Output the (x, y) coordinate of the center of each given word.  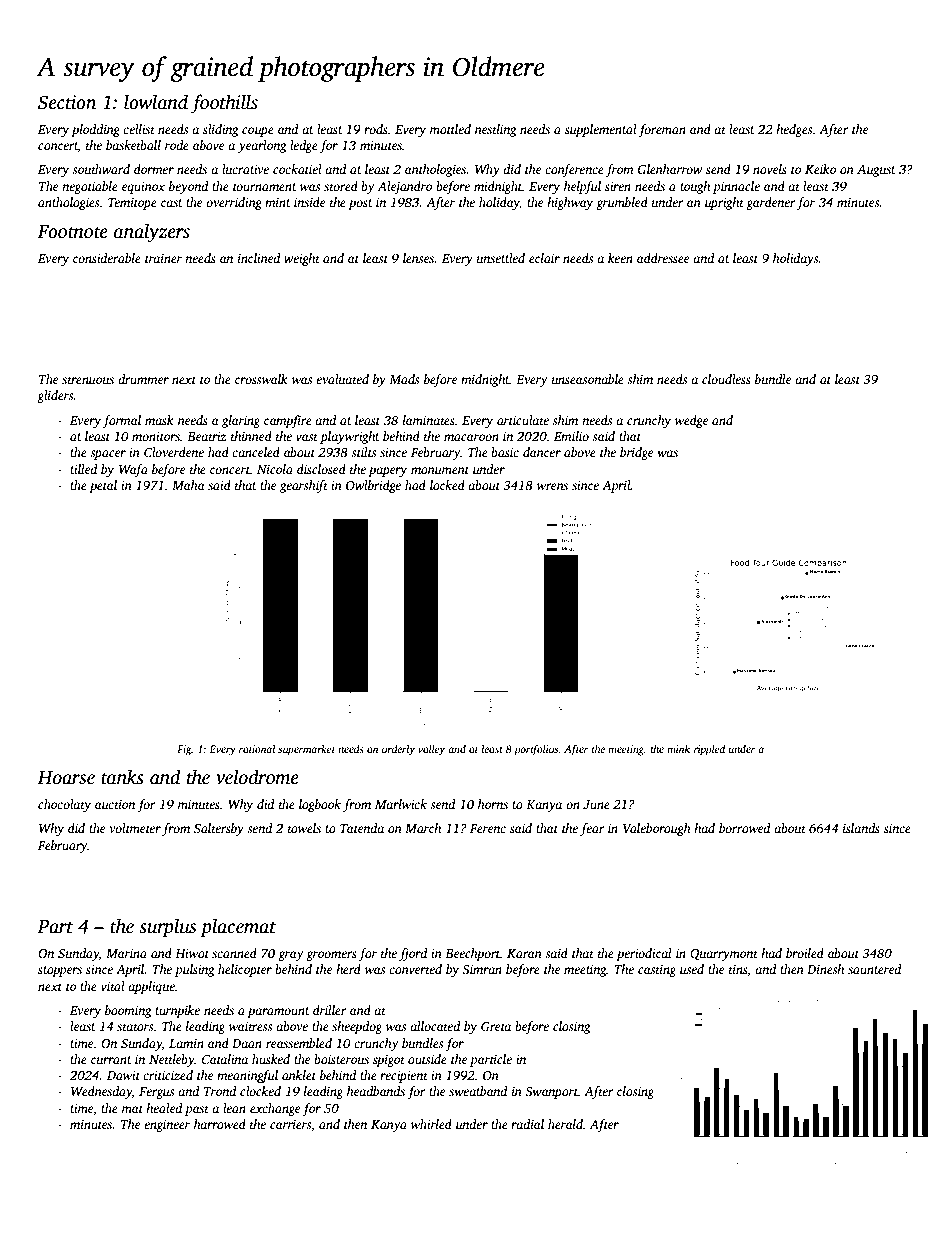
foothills (224, 104)
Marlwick (401, 804)
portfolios (536, 750)
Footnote (72, 232)
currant (111, 1060)
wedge (691, 421)
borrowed (745, 828)
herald (565, 1124)
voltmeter (135, 828)
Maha (188, 485)
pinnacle (736, 187)
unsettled (501, 258)
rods (376, 129)
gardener (771, 203)
